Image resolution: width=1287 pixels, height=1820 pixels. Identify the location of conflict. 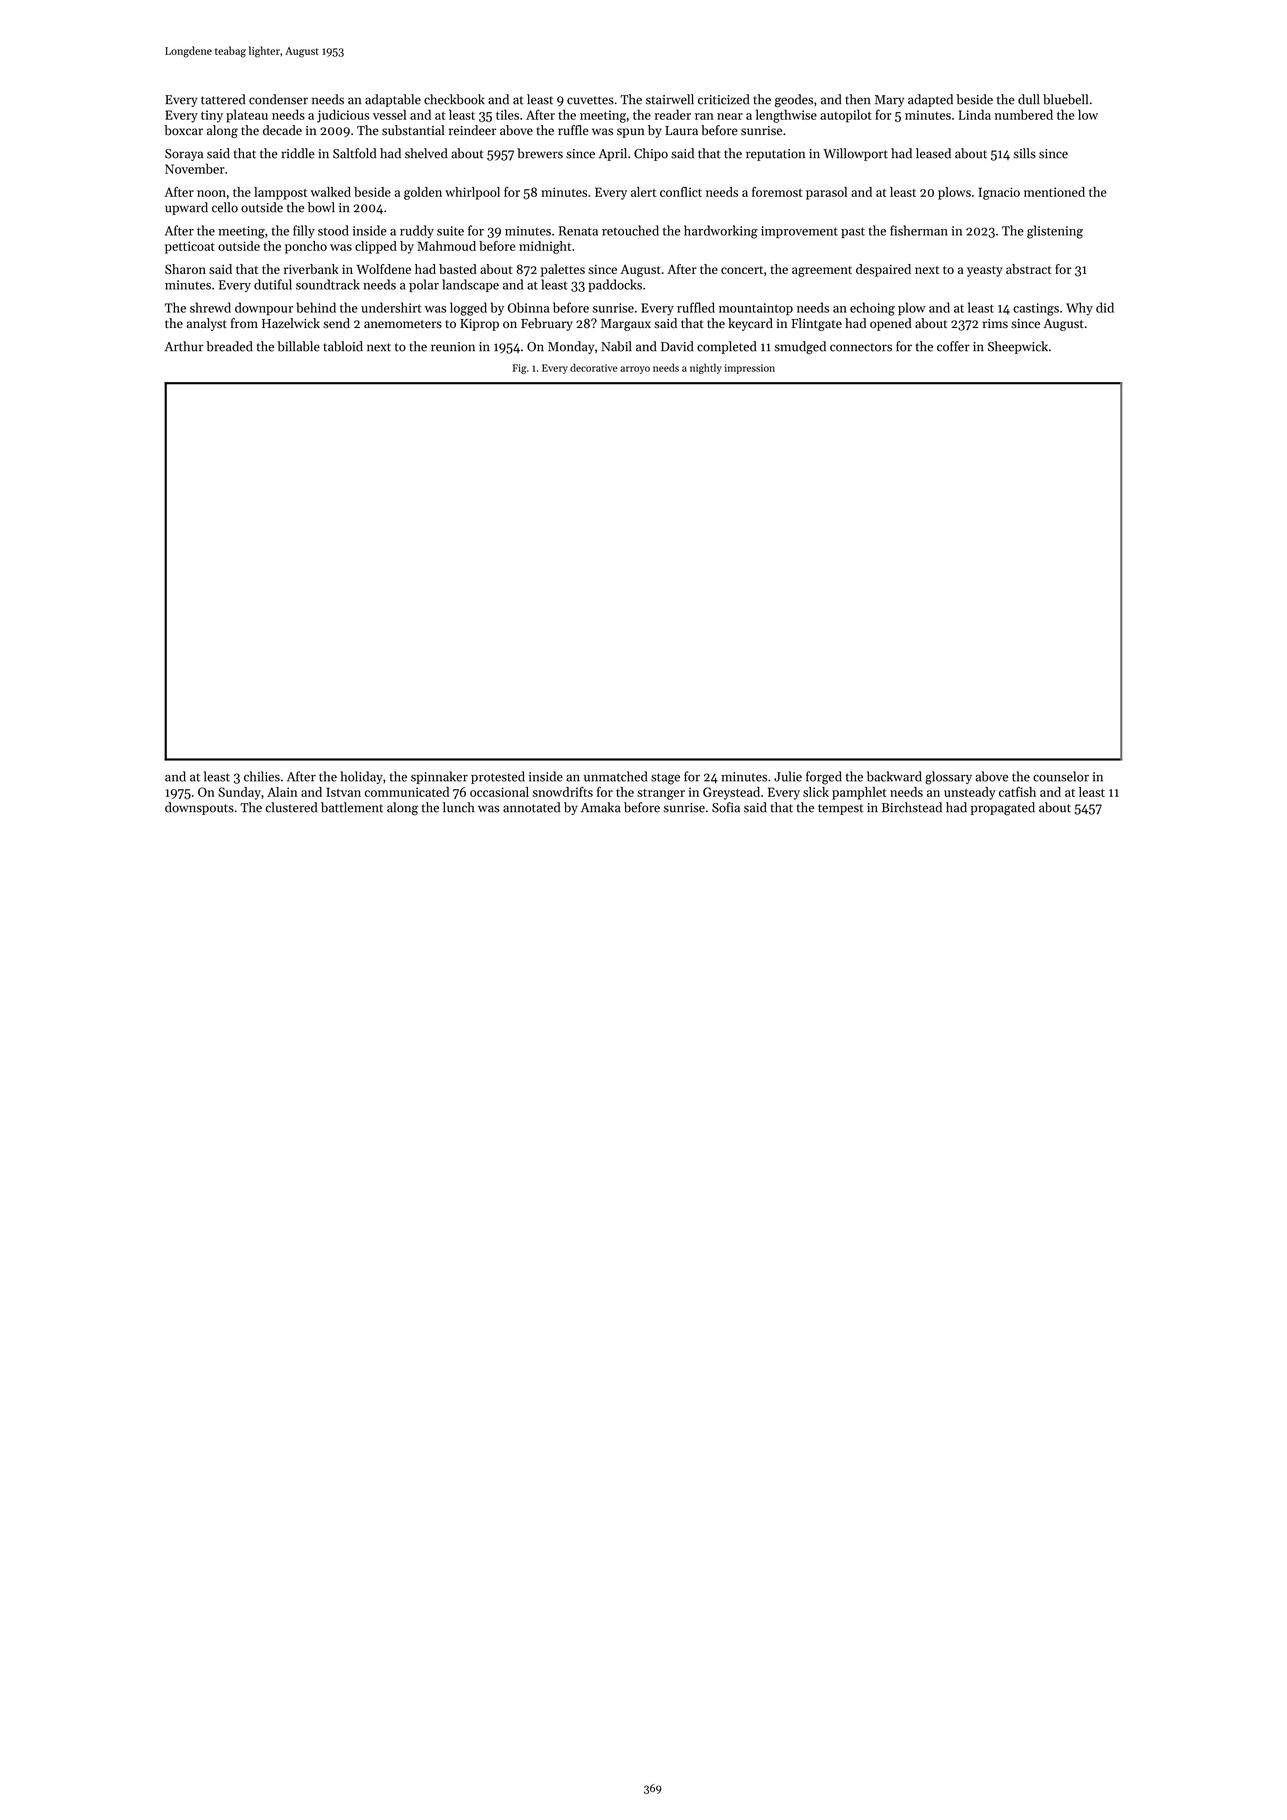
(681, 192).
